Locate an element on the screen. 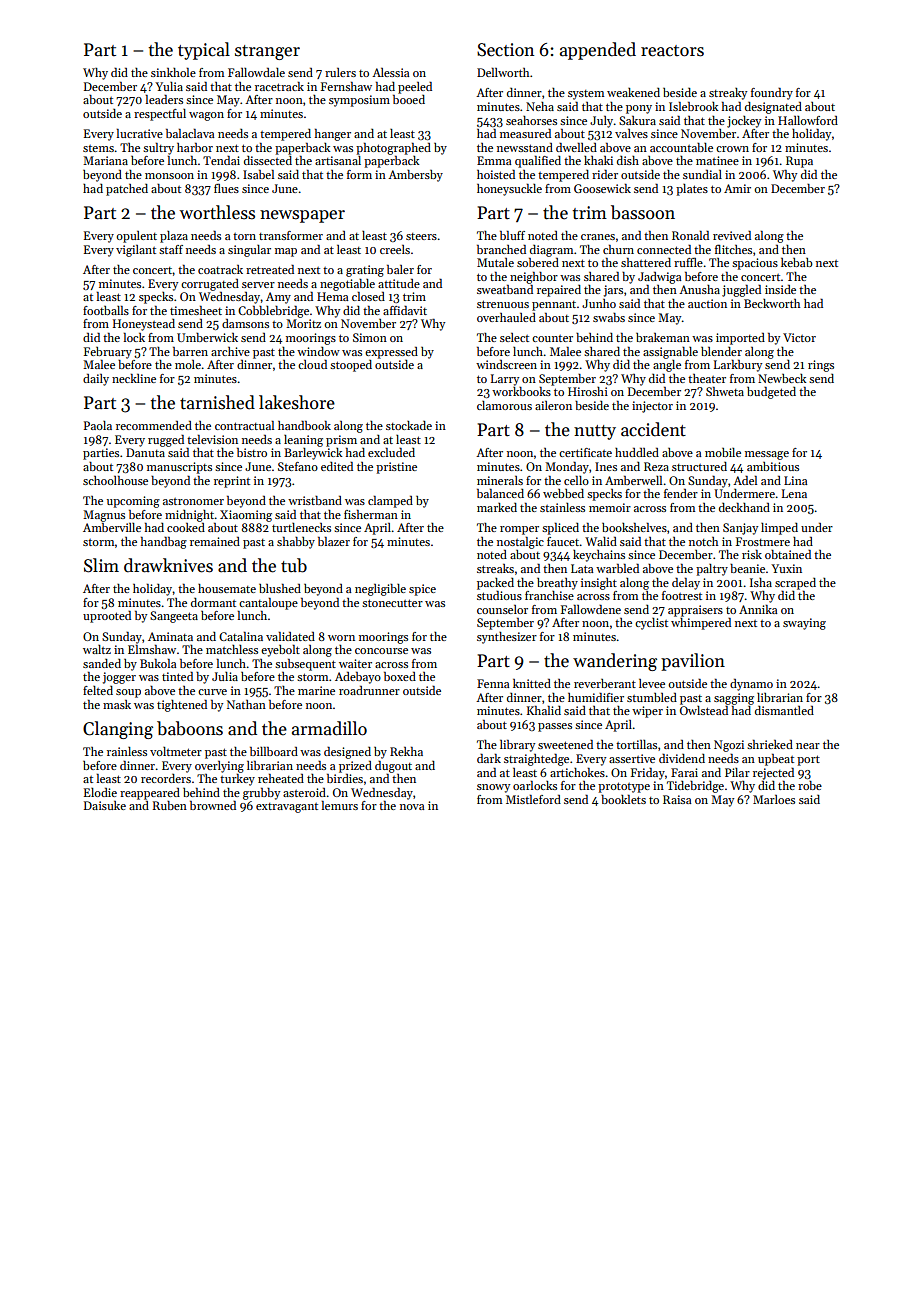  archive is located at coordinates (230, 351).
